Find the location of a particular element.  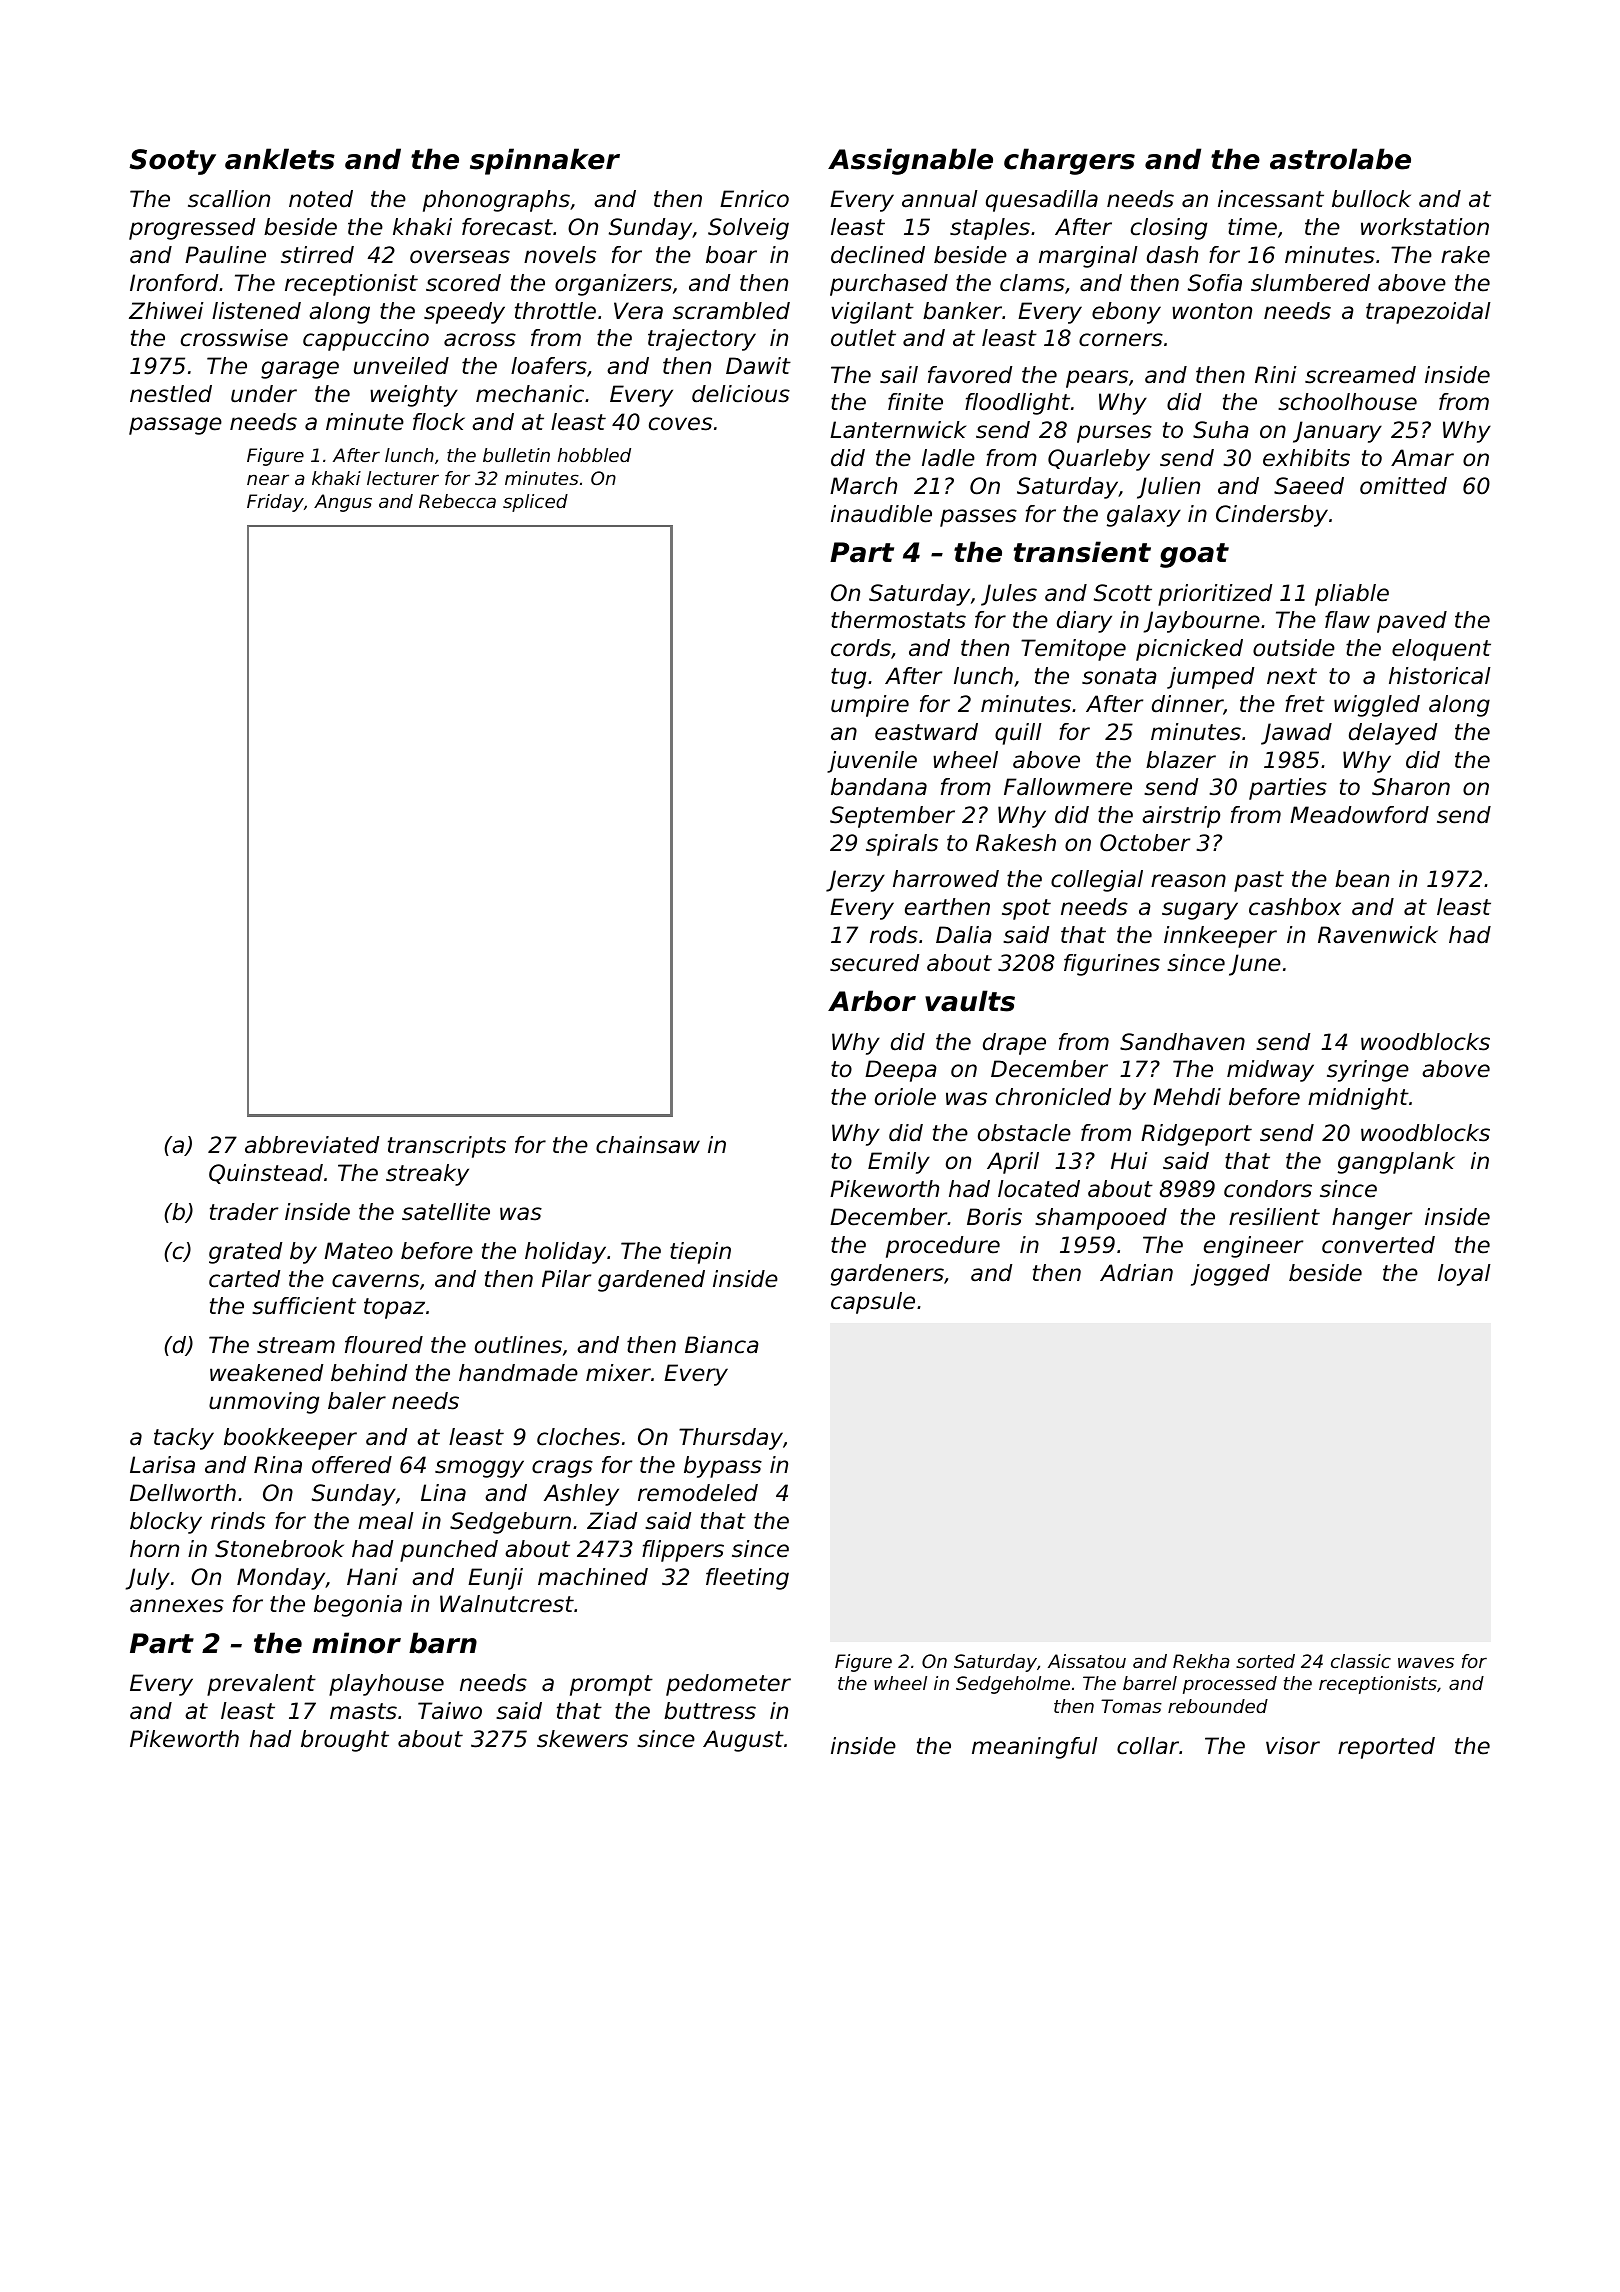

chargers is located at coordinates (1069, 161).
